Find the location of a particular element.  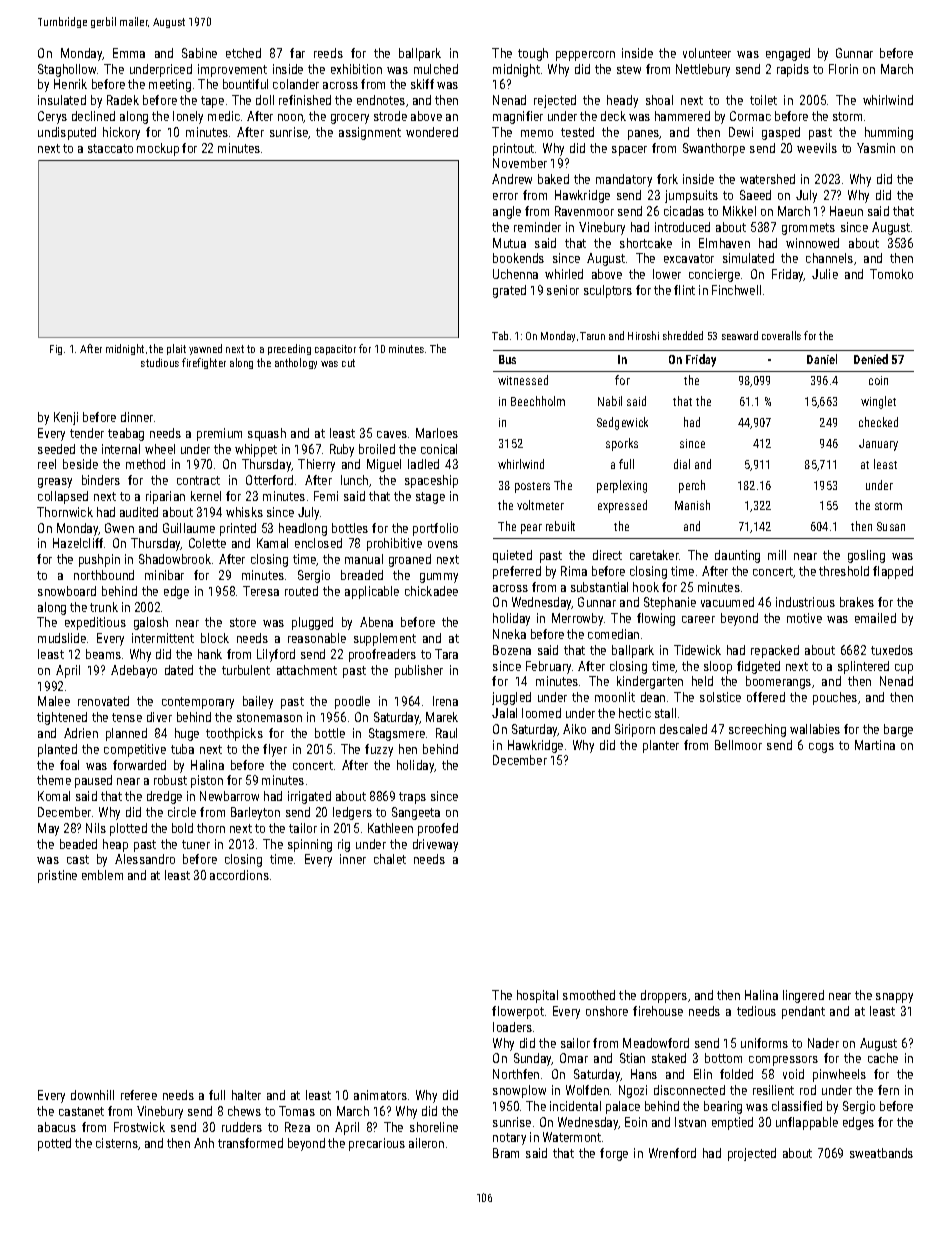

bottom is located at coordinates (723, 1058).
